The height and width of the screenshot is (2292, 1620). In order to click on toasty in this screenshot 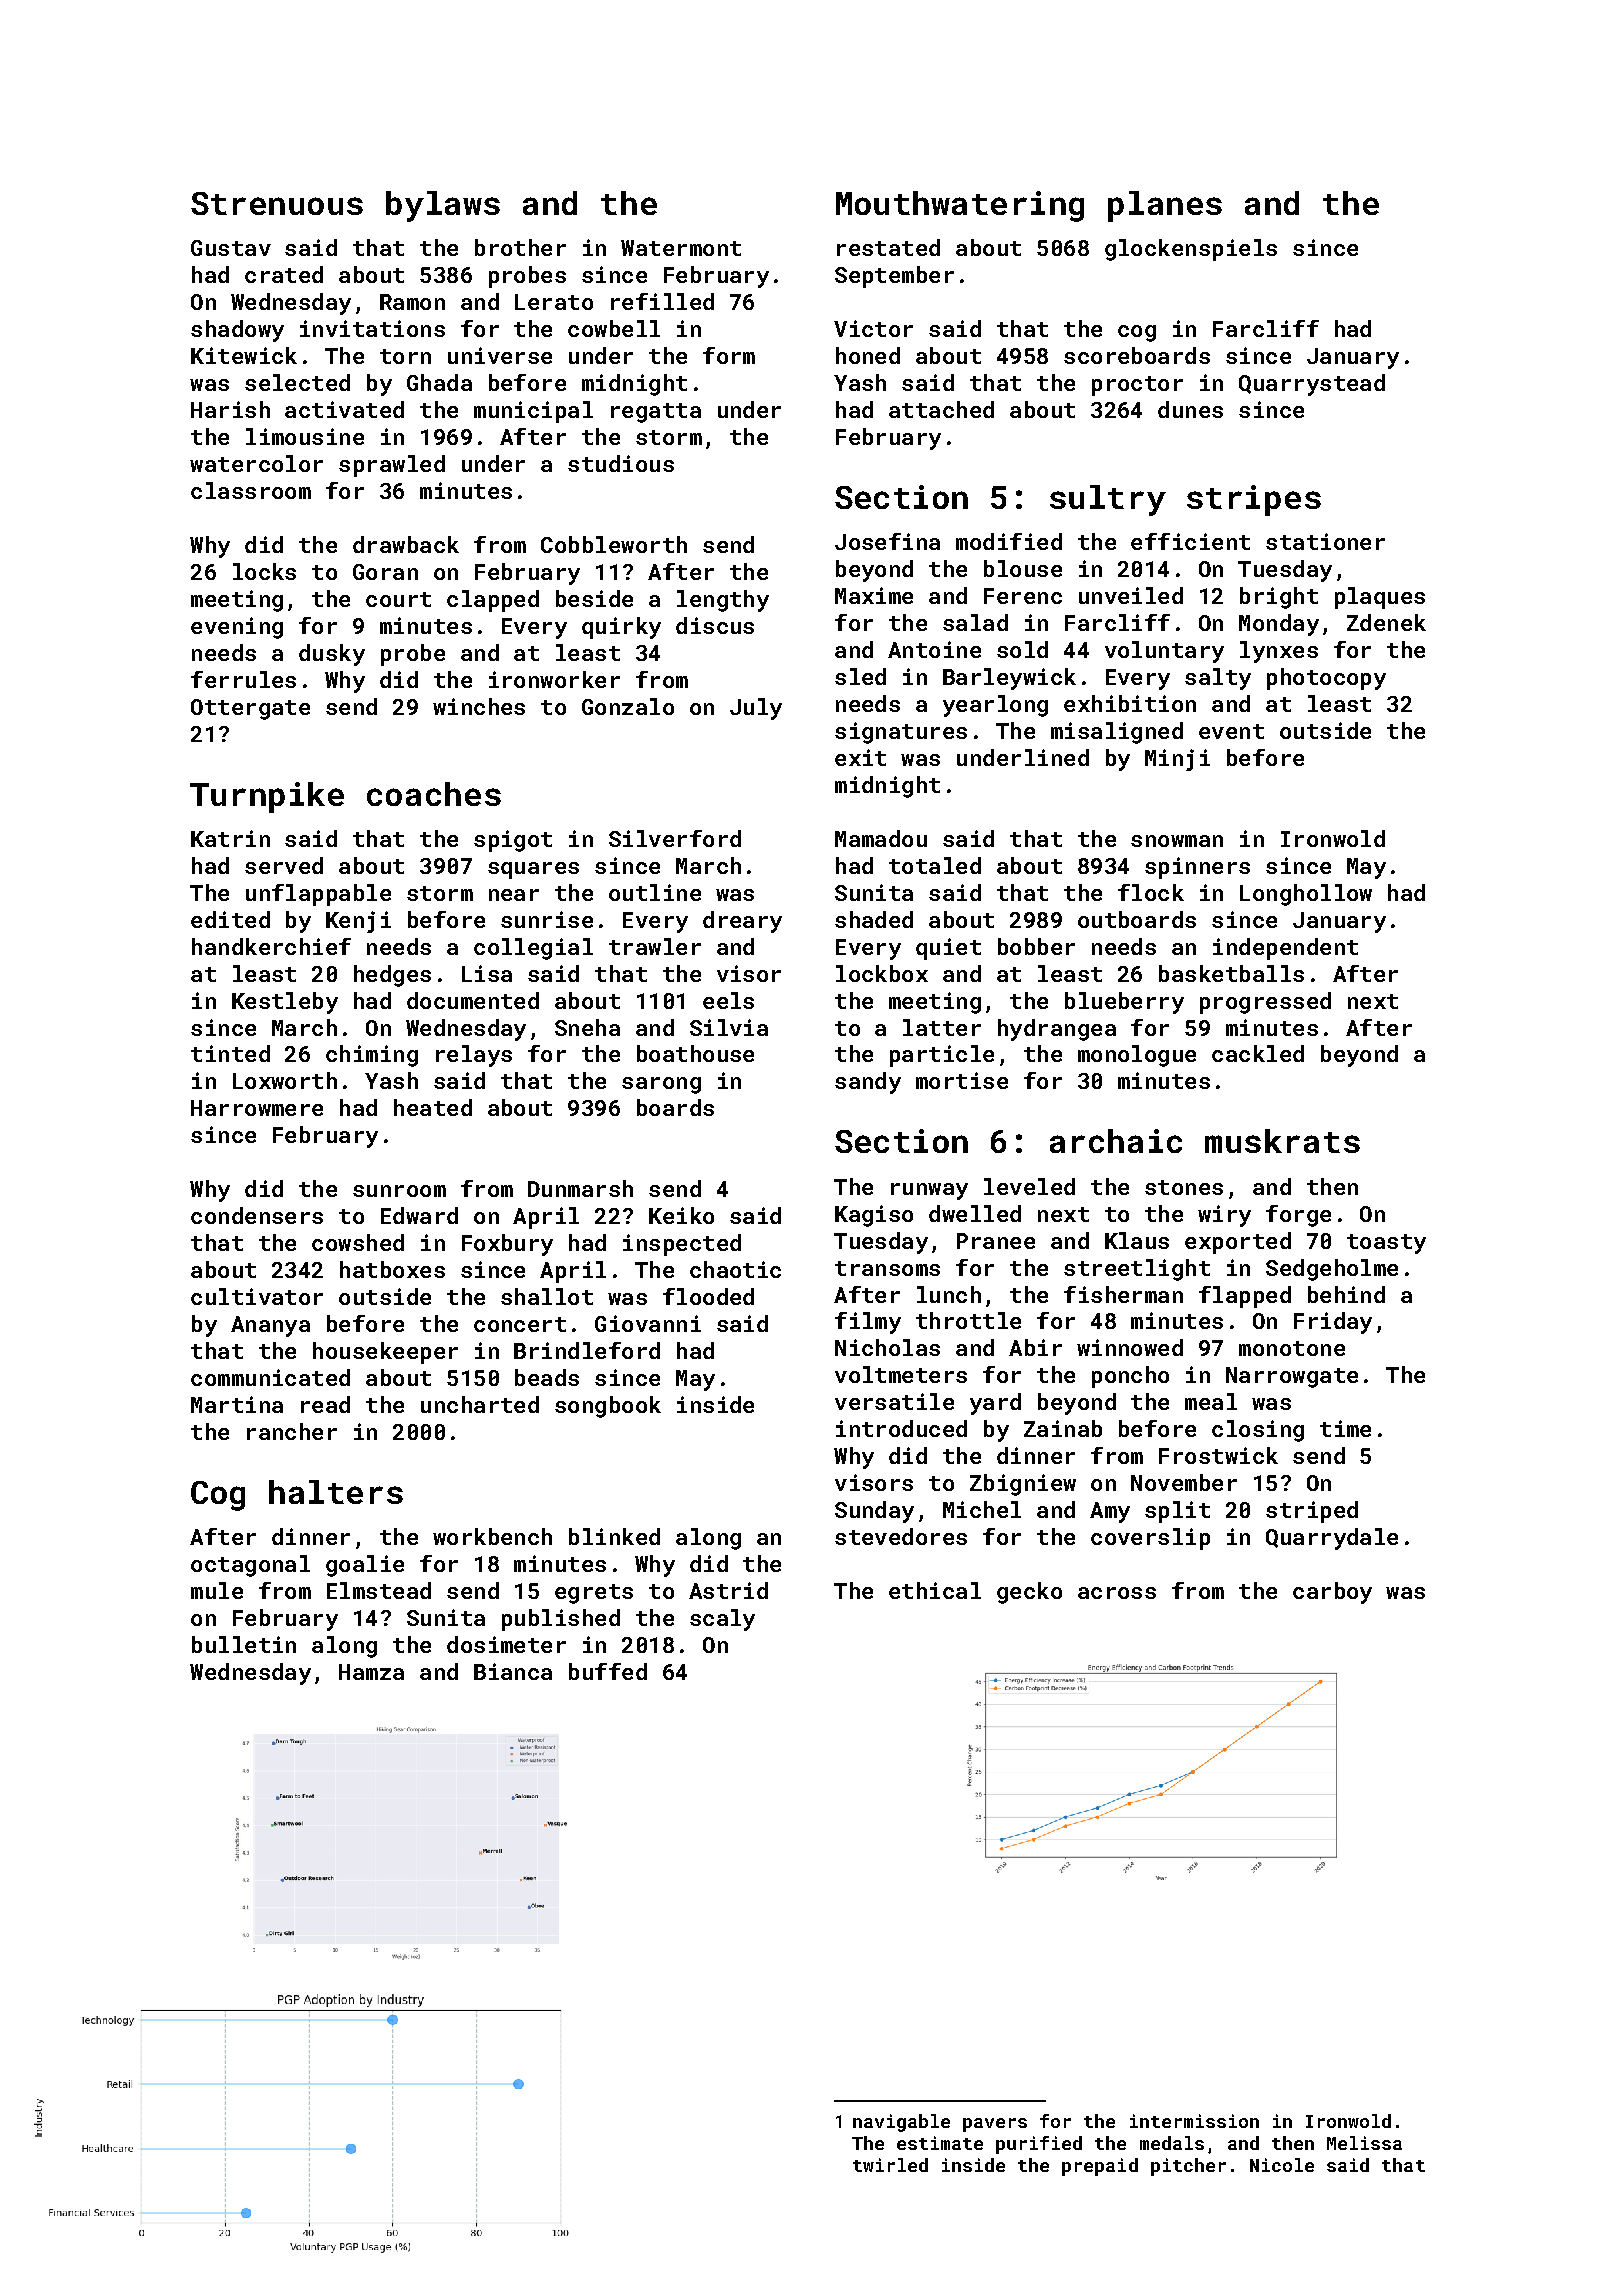, I will do `click(1386, 1244)`.
